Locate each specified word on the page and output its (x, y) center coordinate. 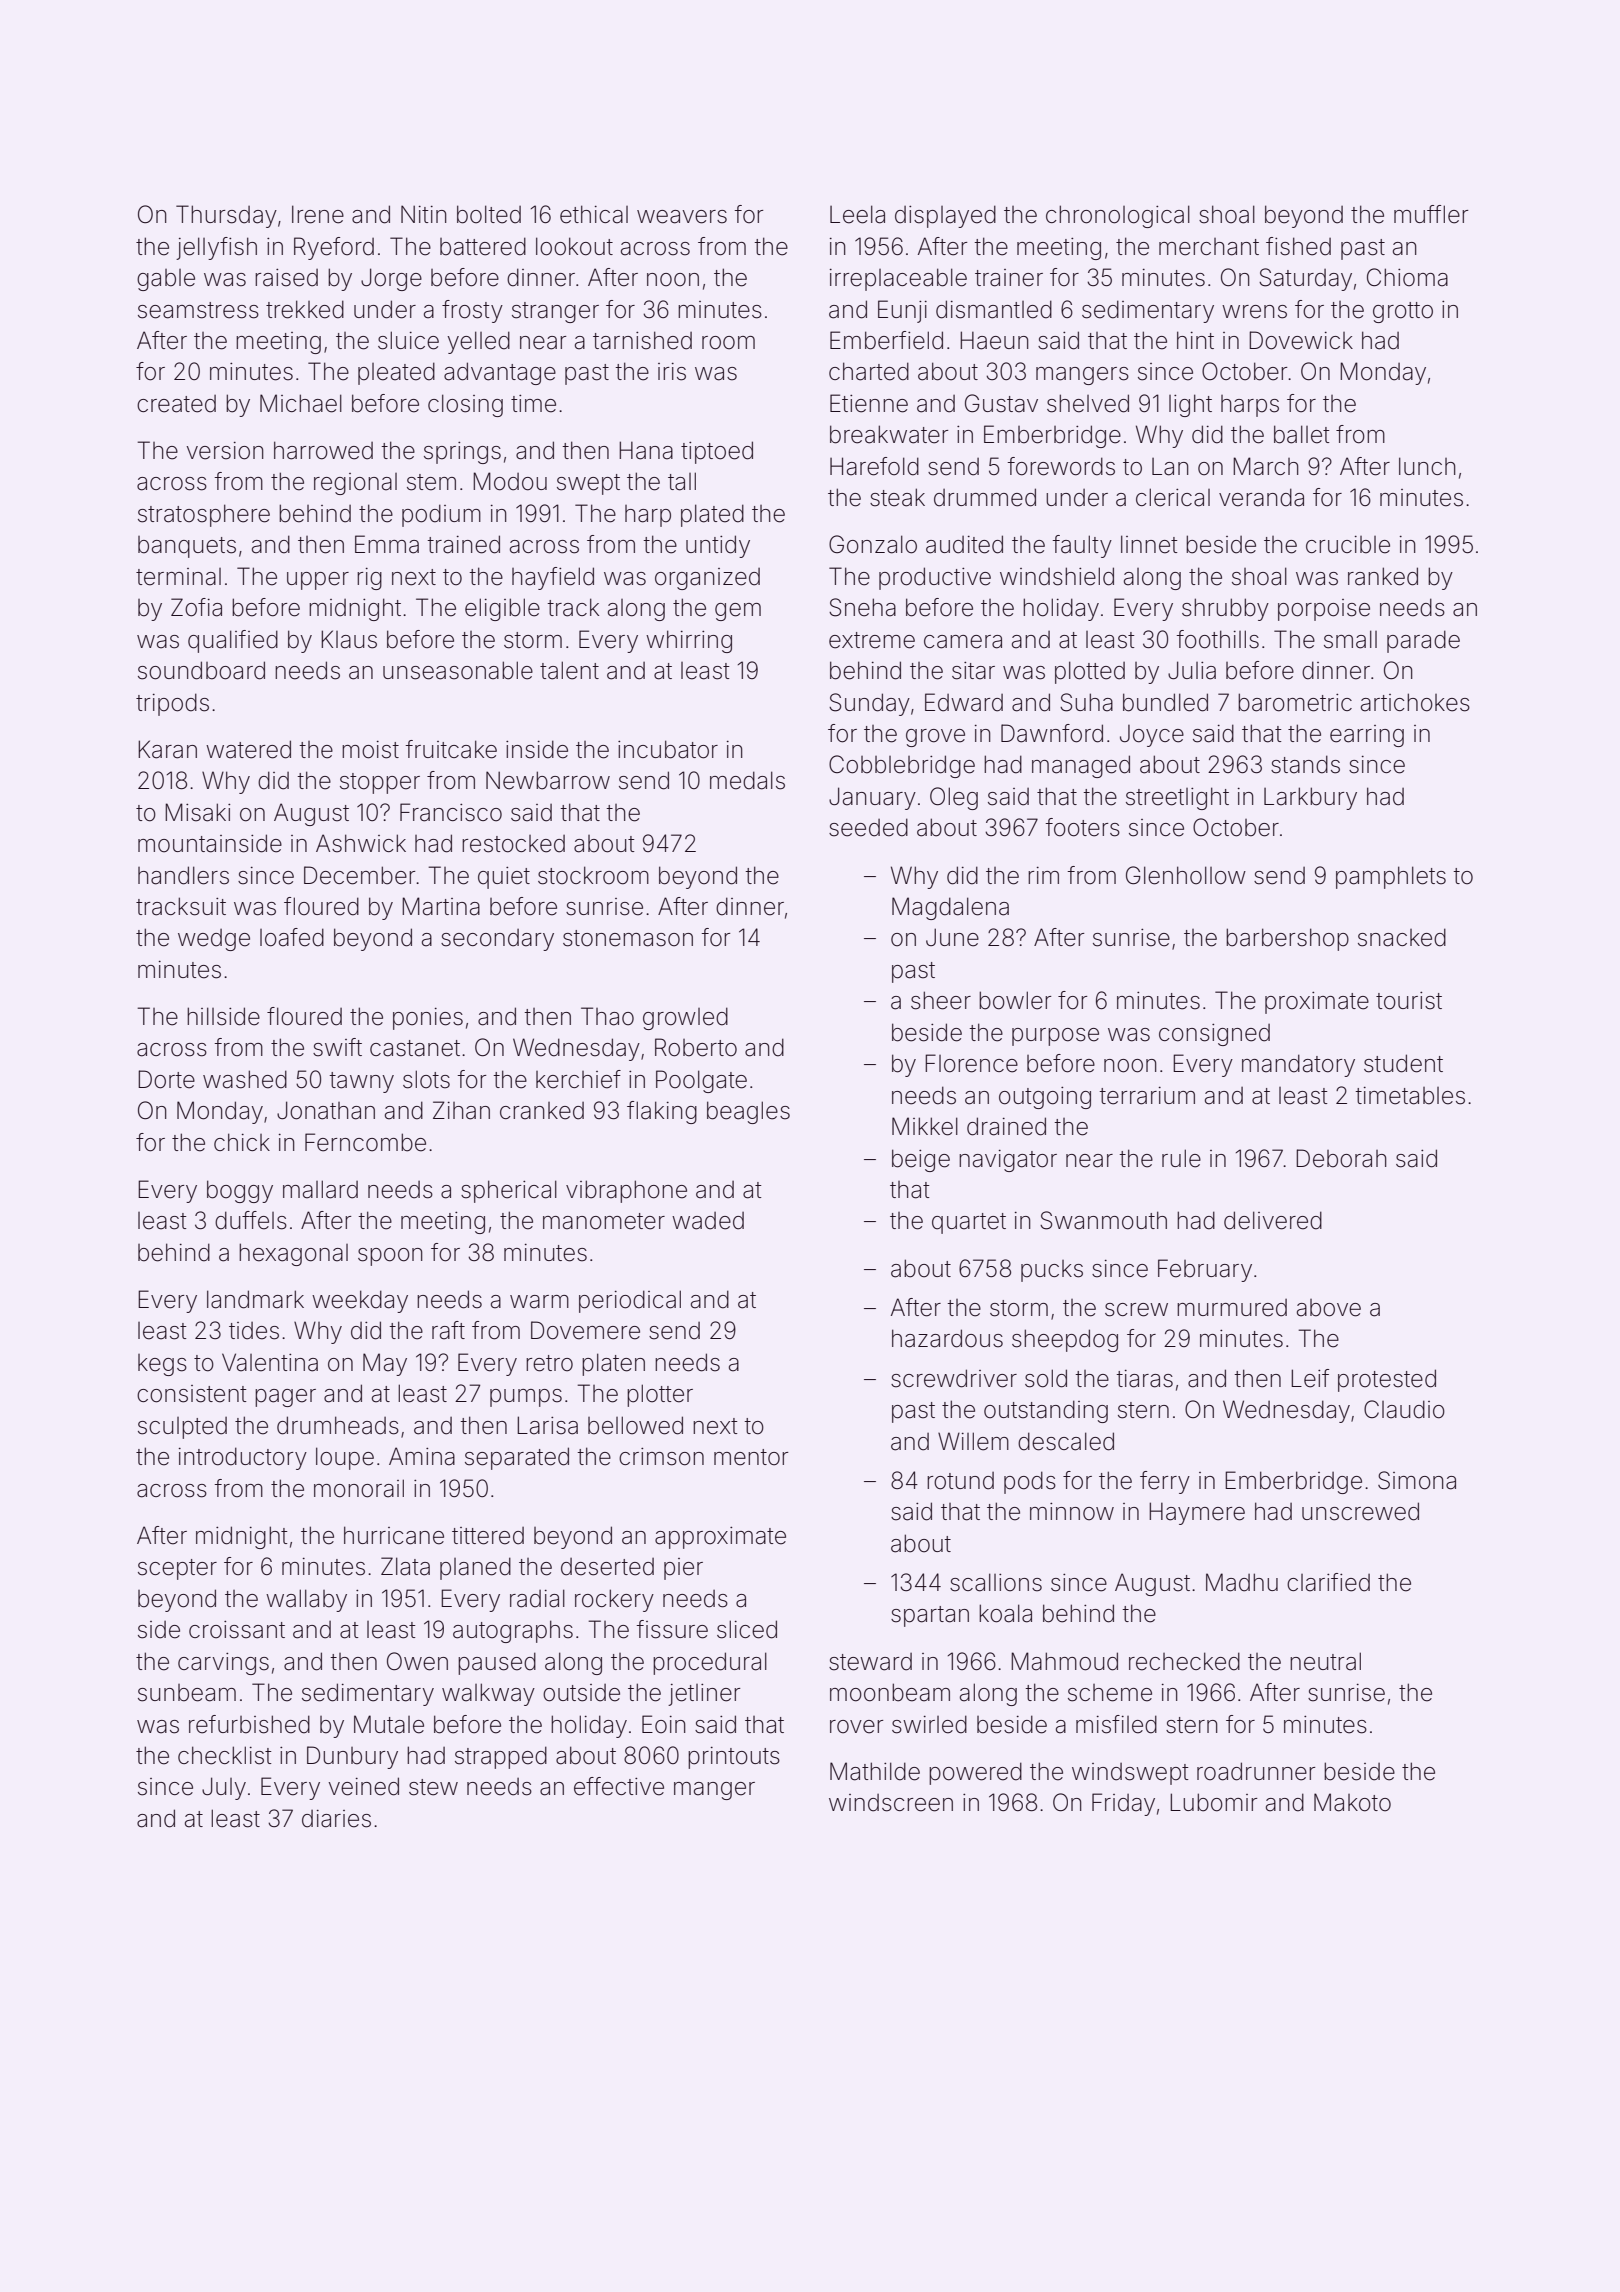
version (225, 451)
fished (1298, 246)
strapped (501, 1757)
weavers (682, 217)
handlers (183, 875)
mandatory (1298, 1065)
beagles (748, 1112)
